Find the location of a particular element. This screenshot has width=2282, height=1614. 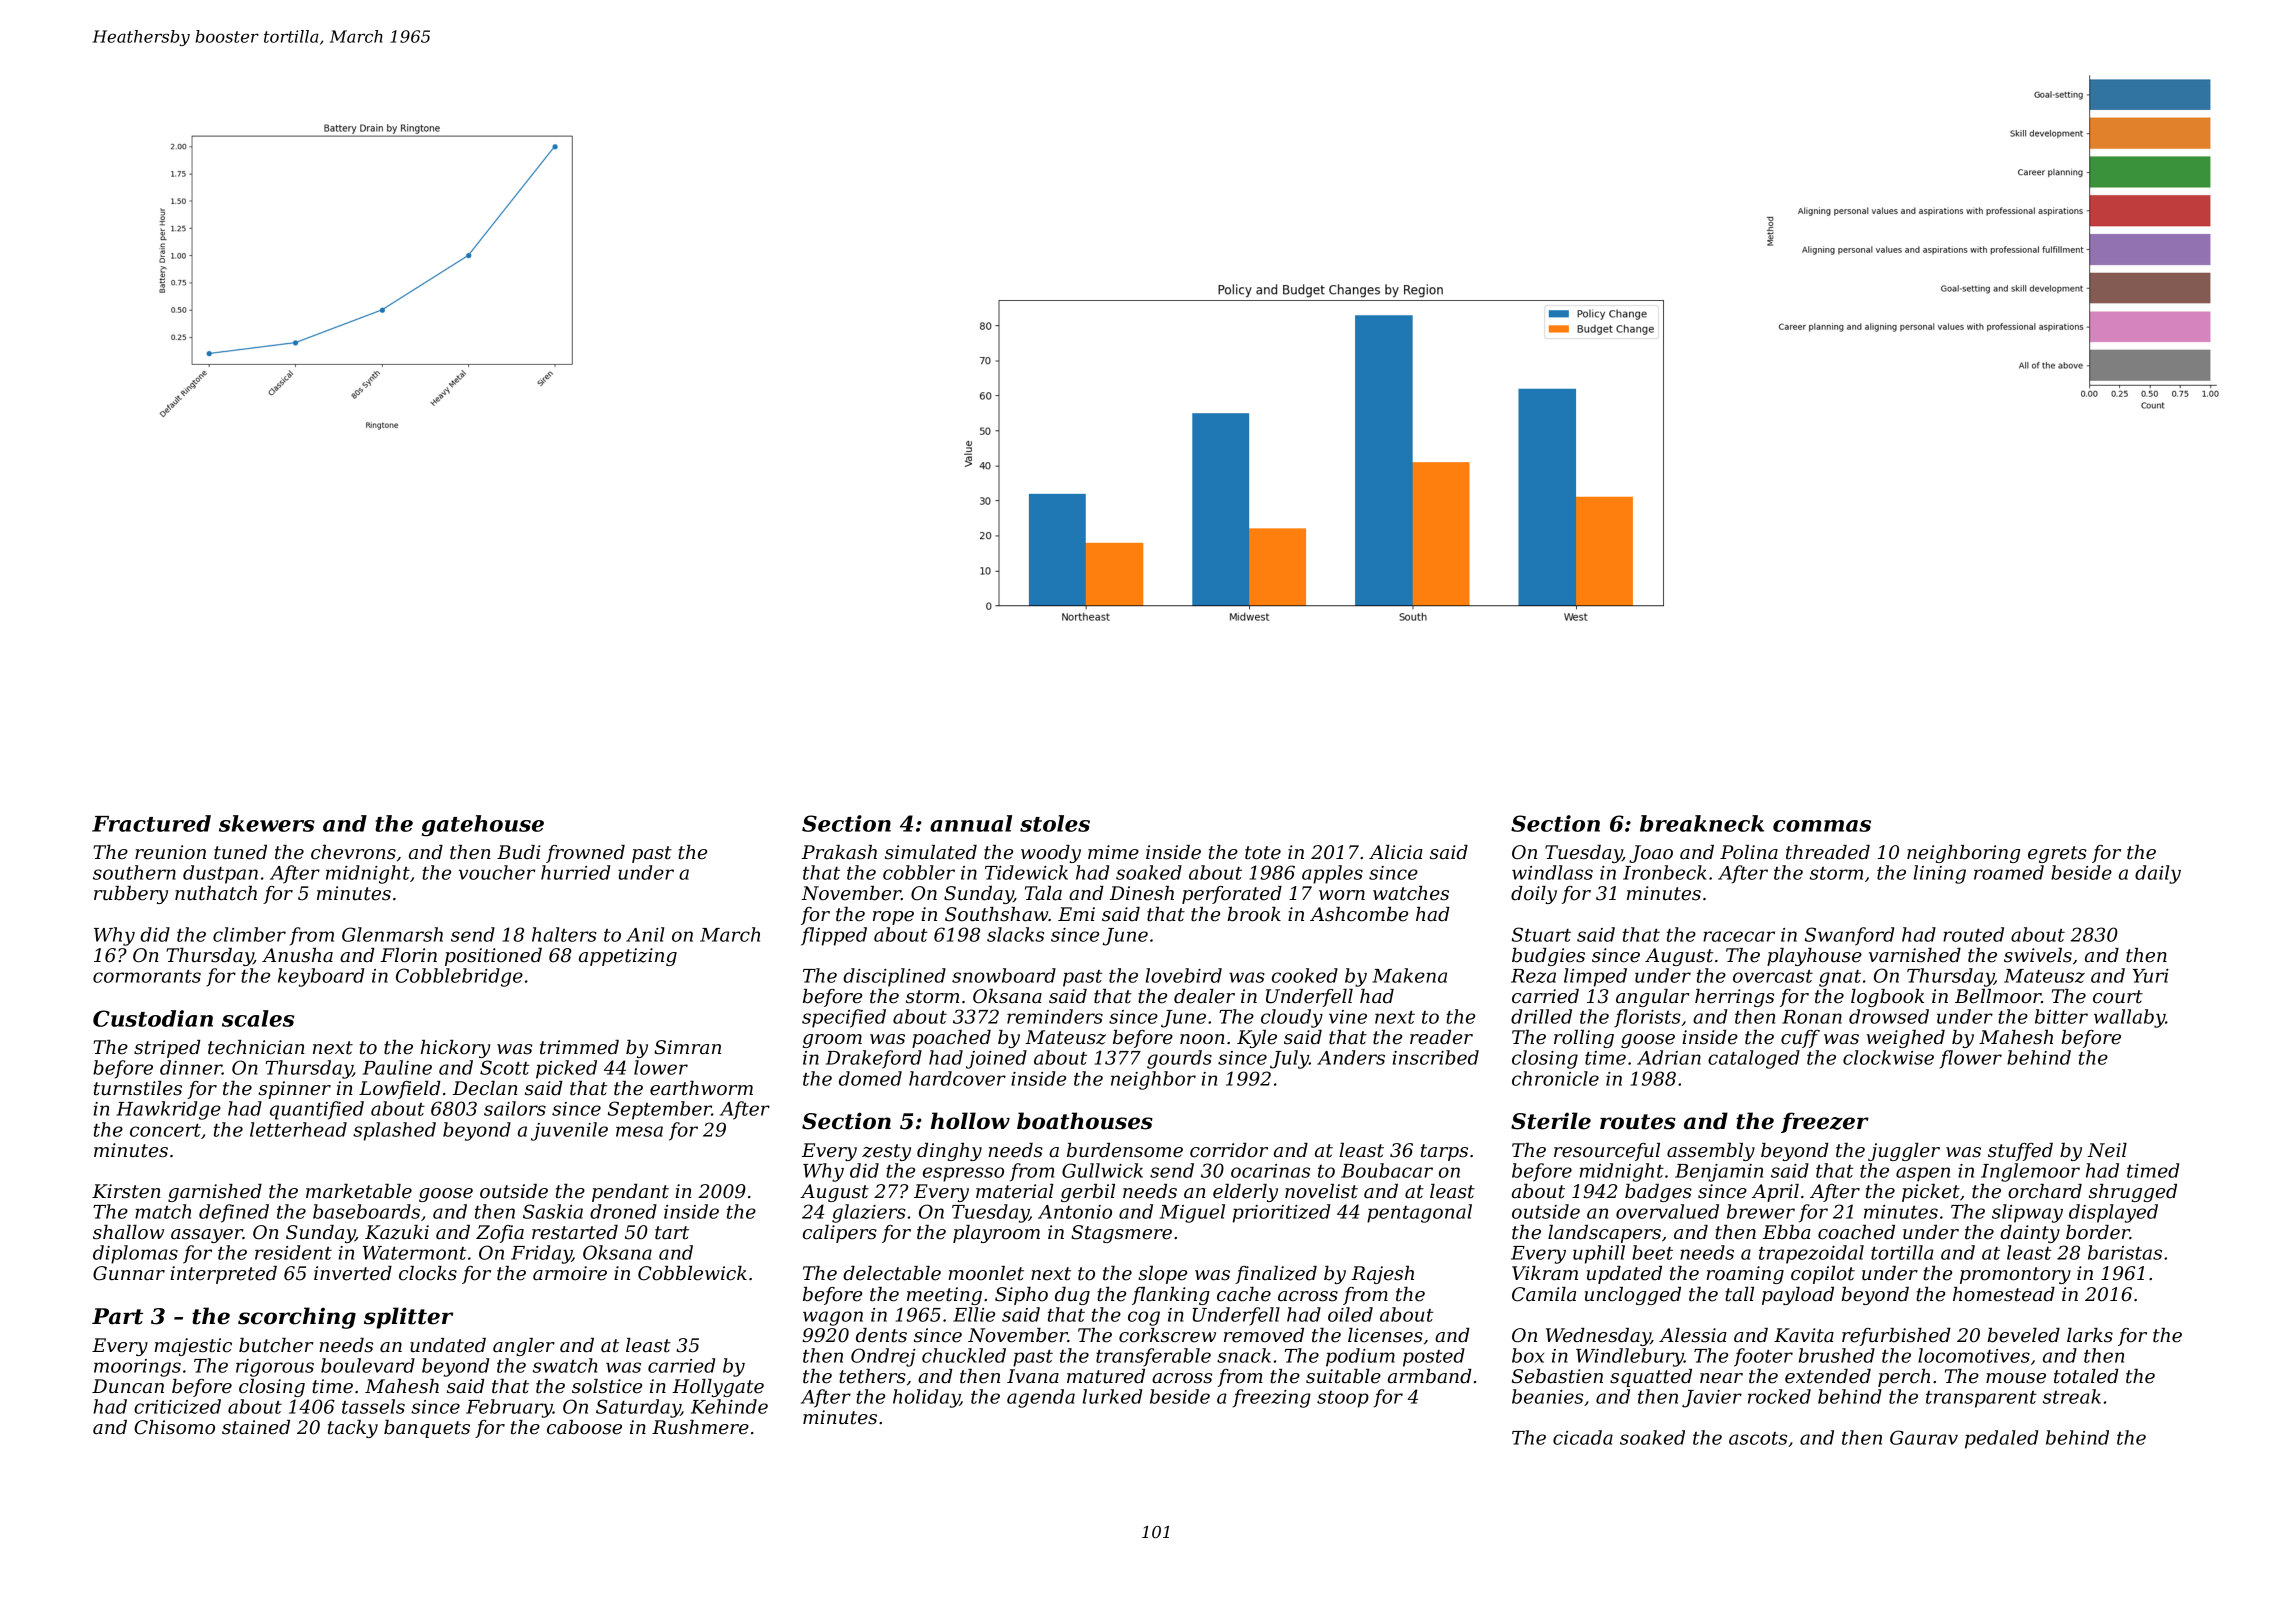

egrets is located at coordinates (2057, 854).
